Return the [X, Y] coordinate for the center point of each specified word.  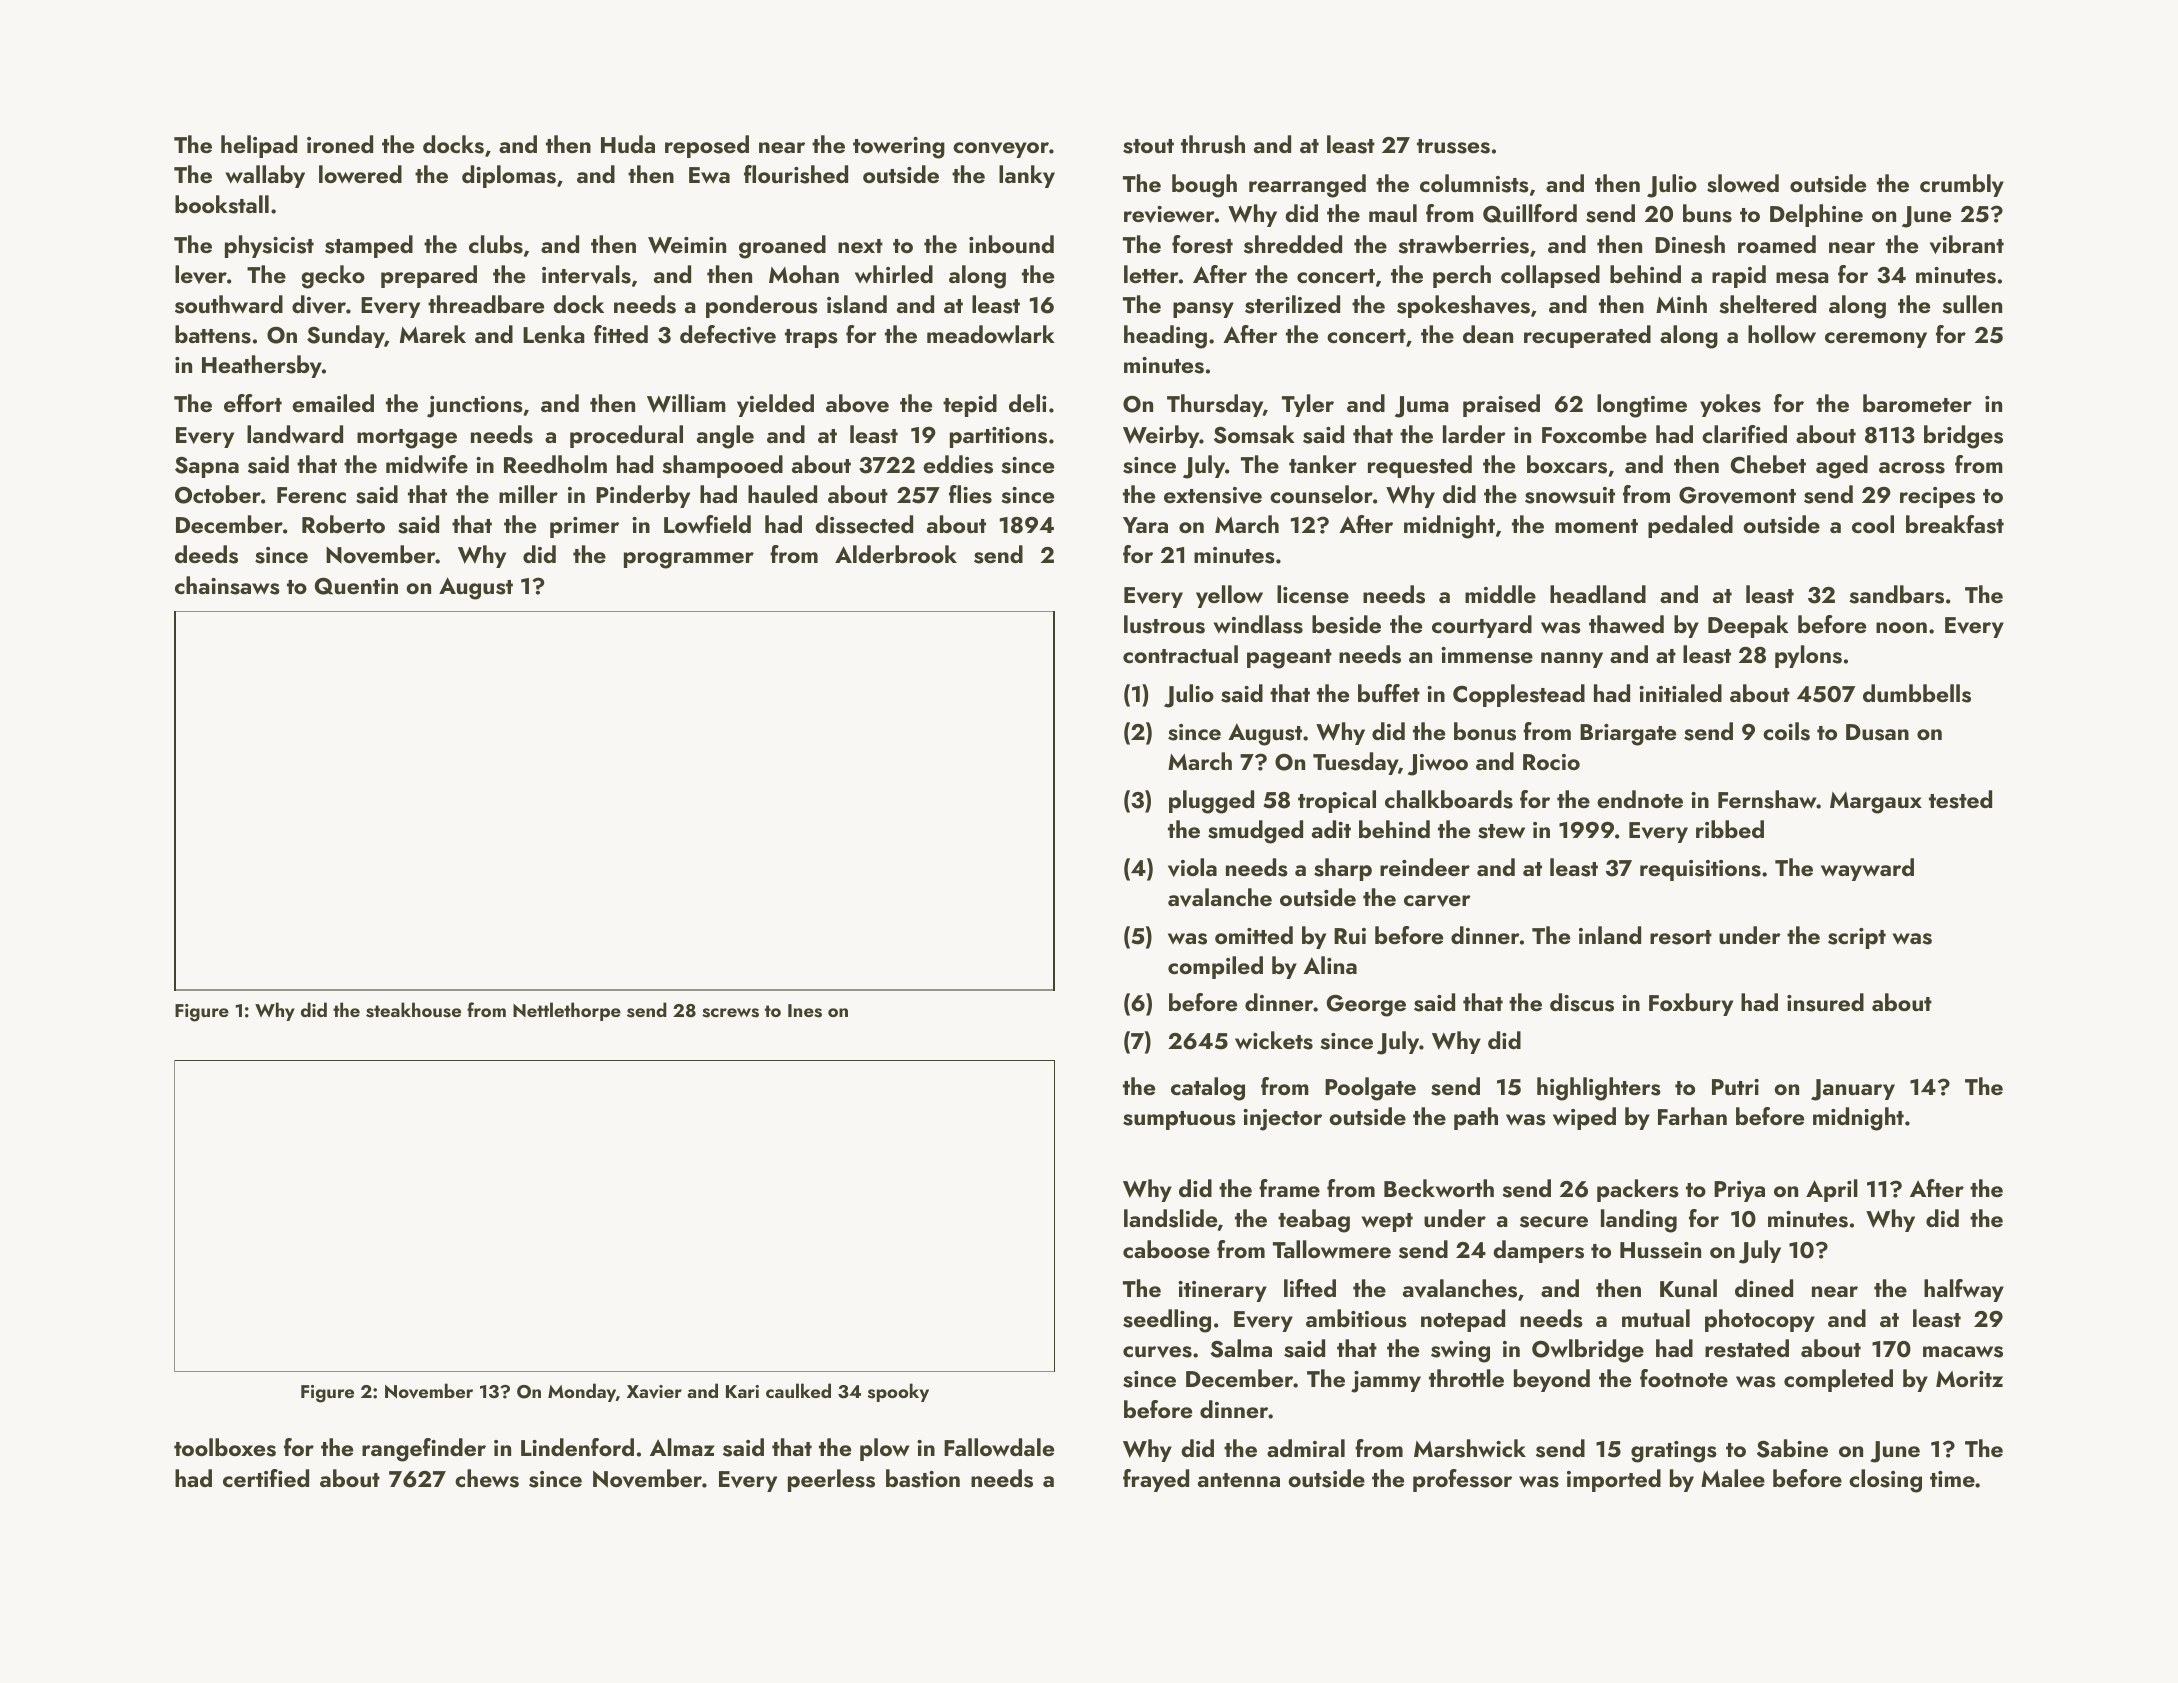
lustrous [1164, 624]
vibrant [1967, 244]
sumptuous [1179, 1120]
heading [1165, 337]
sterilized [1292, 304]
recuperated [1587, 336]
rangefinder [424, 1450]
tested [1960, 799]
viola [1192, 867]
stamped [369, 246]
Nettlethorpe [567, 1011]
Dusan [1877, 732]
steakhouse [413, 1010]
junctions [475, 407]
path [1476, 1118]
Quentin [356, 586]
